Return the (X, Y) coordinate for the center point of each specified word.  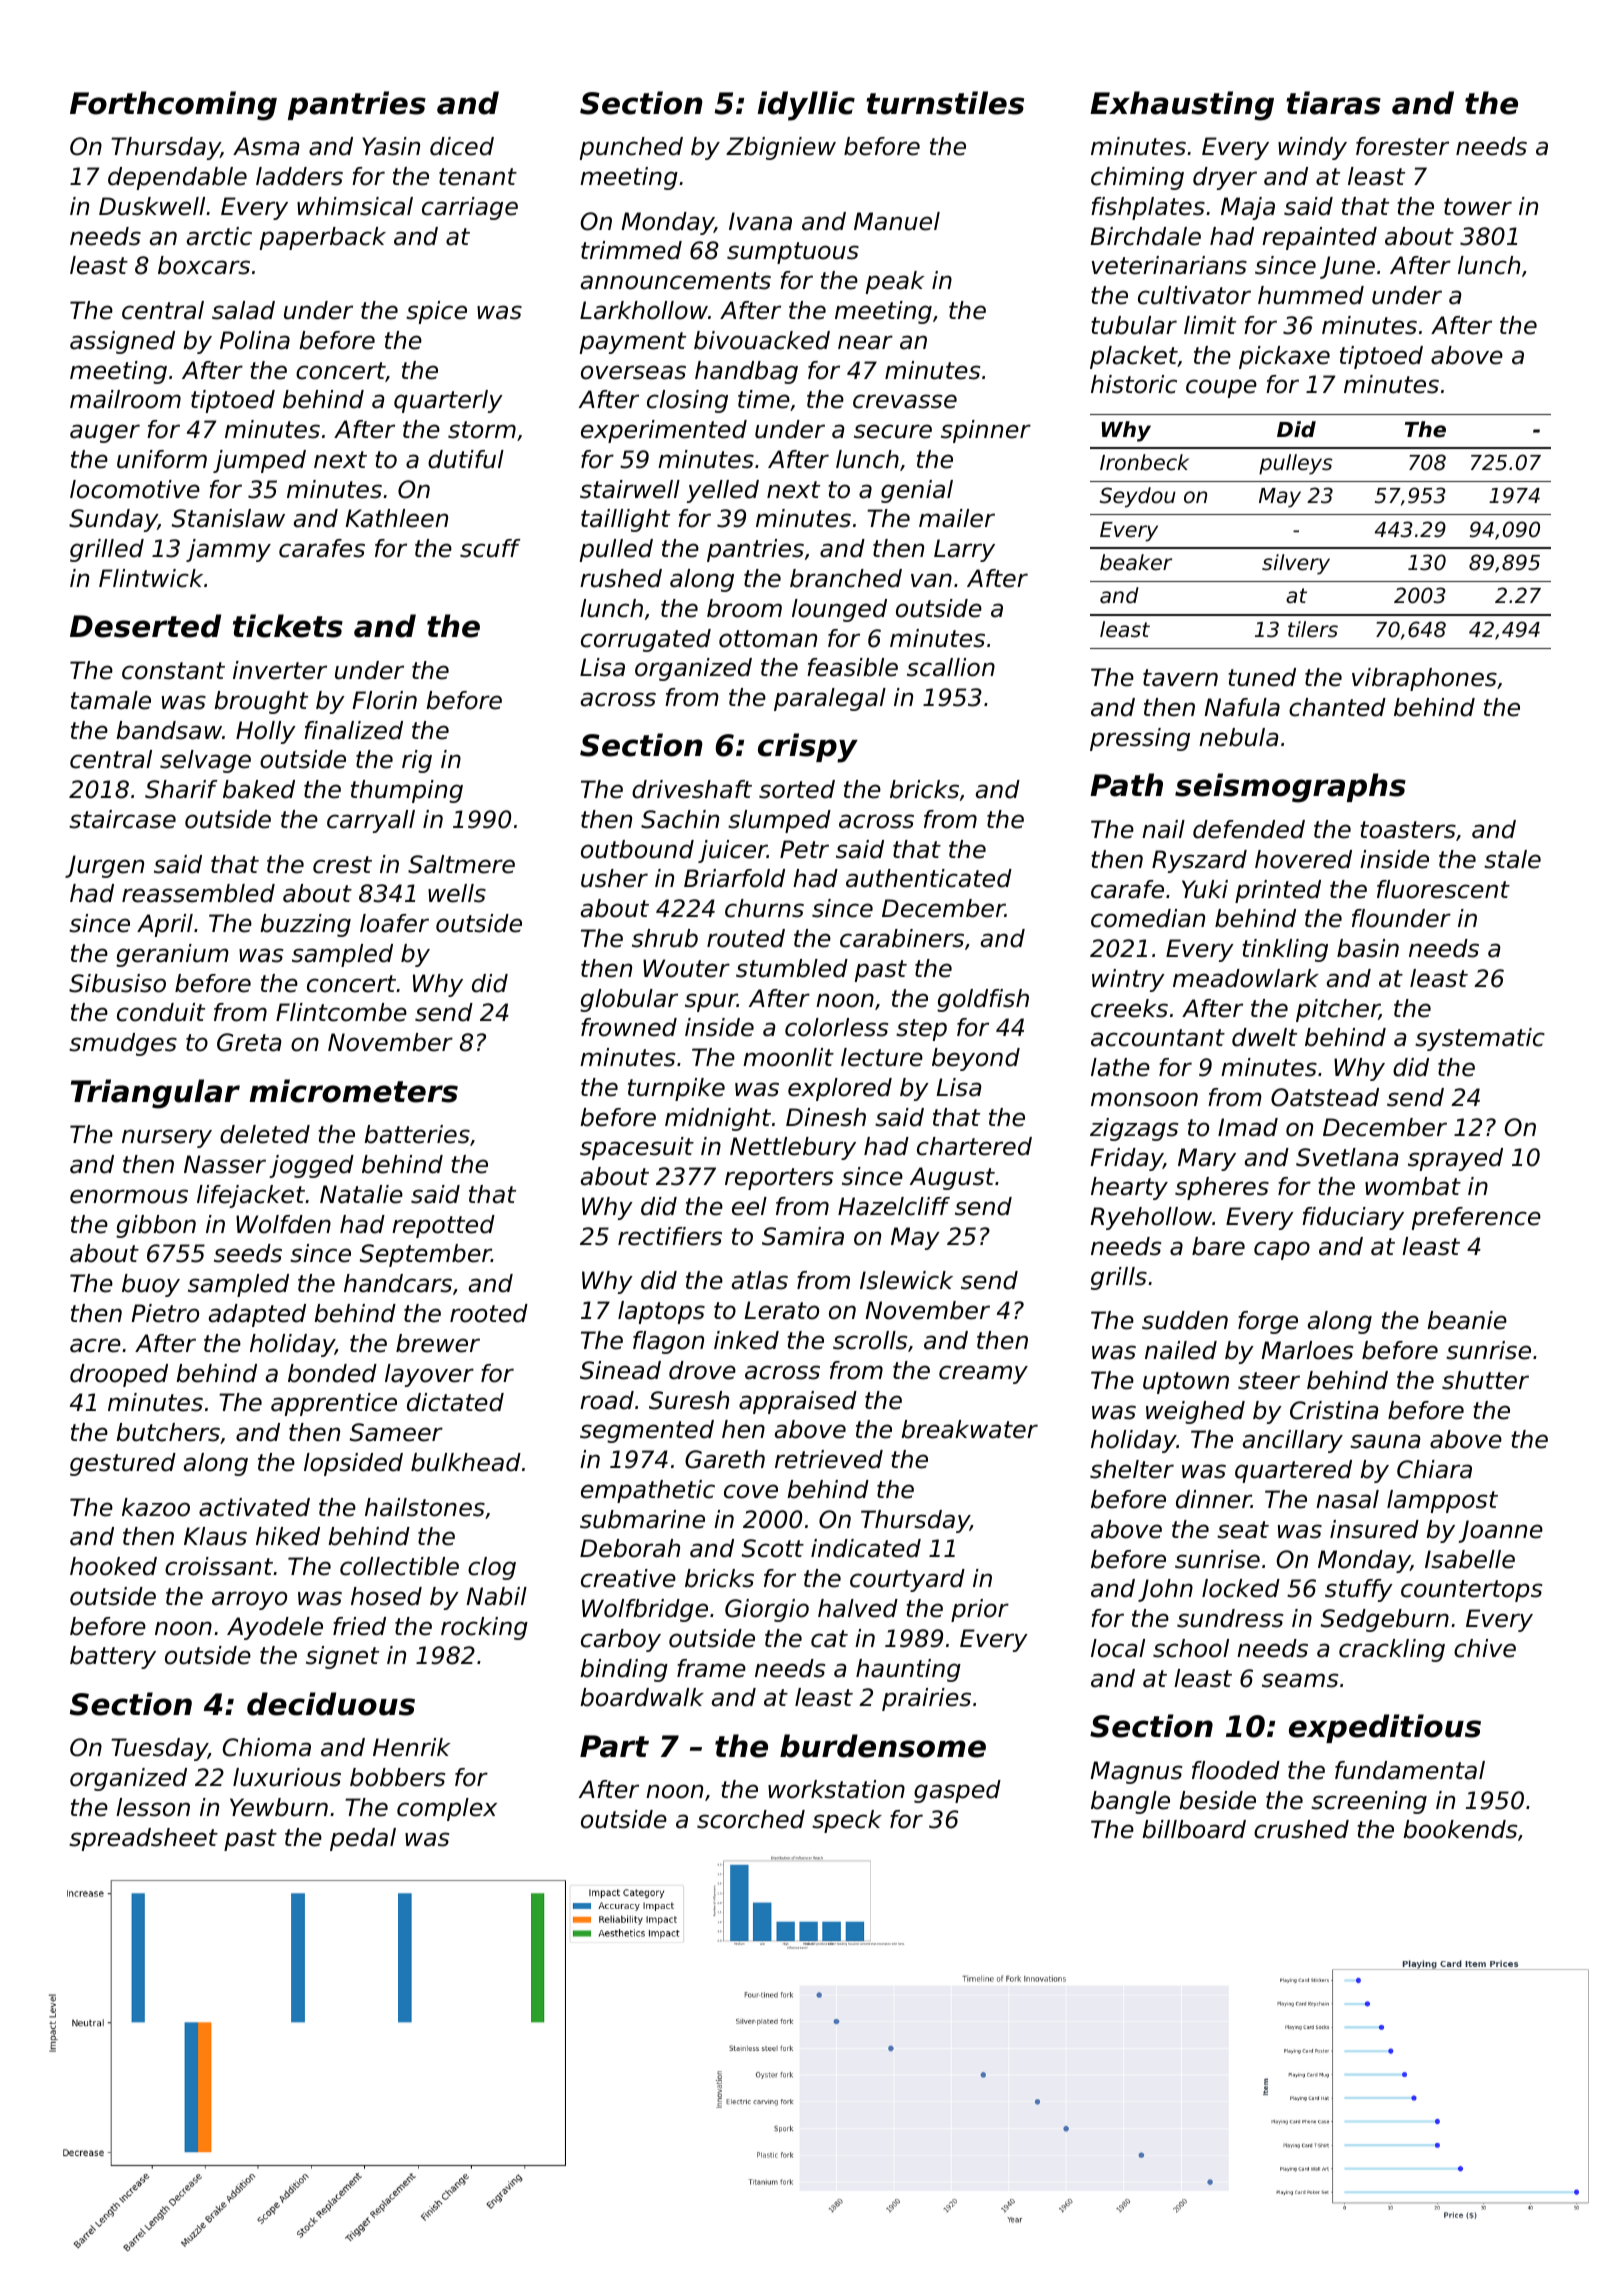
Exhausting (1182, 106)
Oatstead (1325, 1097)
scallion (951, 667)
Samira (803, 1236)
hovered (1303, 859)
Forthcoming (173, 106)
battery (113, 1657)
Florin (384, 700)
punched (631, 148)
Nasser (225, 1164)
